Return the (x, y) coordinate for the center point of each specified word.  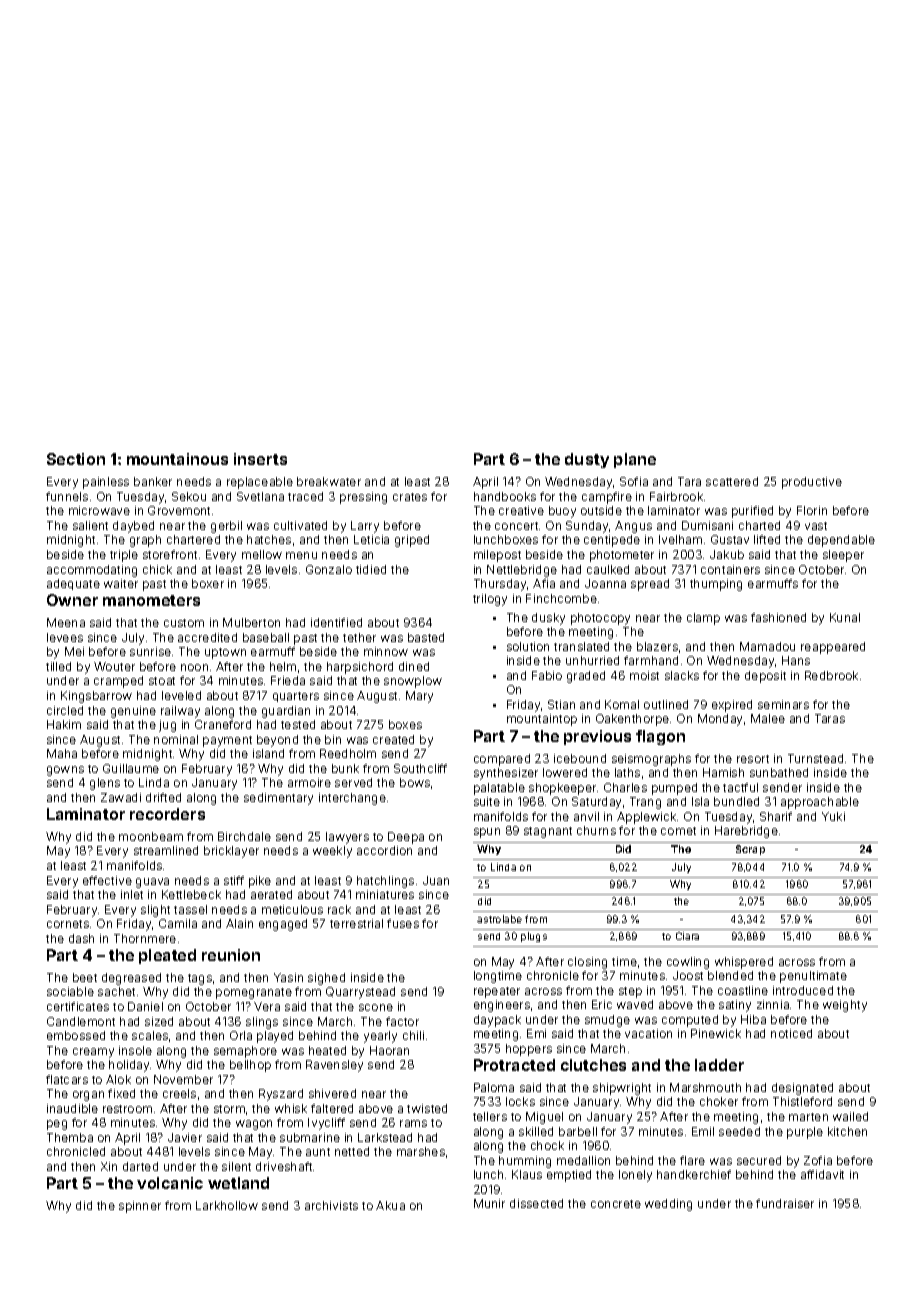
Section (76, 459)
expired (732, 706)
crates (410, 497)
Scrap (750, 850)
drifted (163, 797)
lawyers (347, 838)
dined (414, 666)
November (183, 1079)
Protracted (514, 1065)
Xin (109, 1166)
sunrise (150, 651)
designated (802, 1089)
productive (812, 483)
